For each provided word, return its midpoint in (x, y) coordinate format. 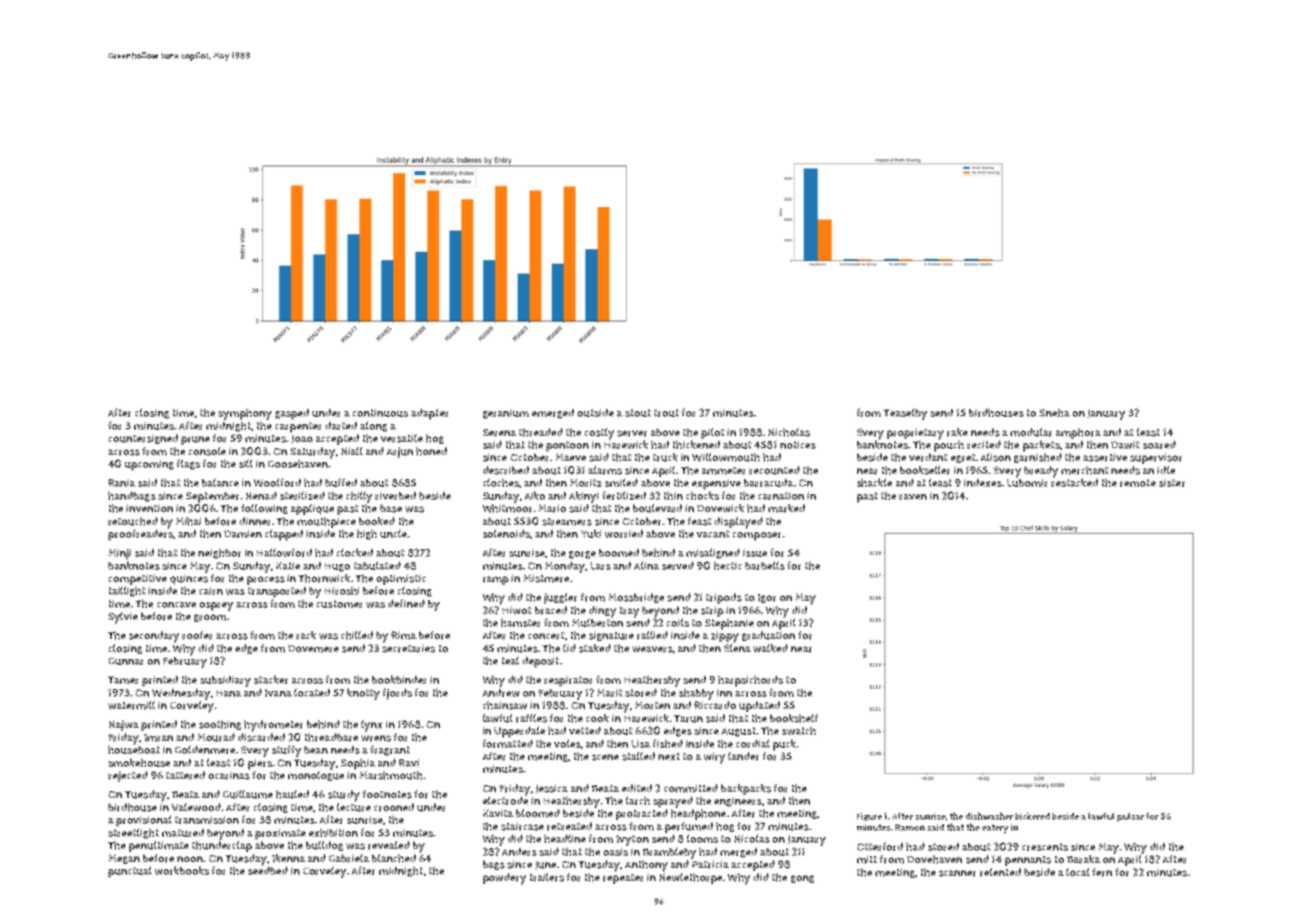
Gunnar (125, 661)
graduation (768, 636)
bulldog (325, 846)
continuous (380, 413)
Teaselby (905, 414)
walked (770, 648)
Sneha (1054, 412)
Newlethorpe (690, 878)
